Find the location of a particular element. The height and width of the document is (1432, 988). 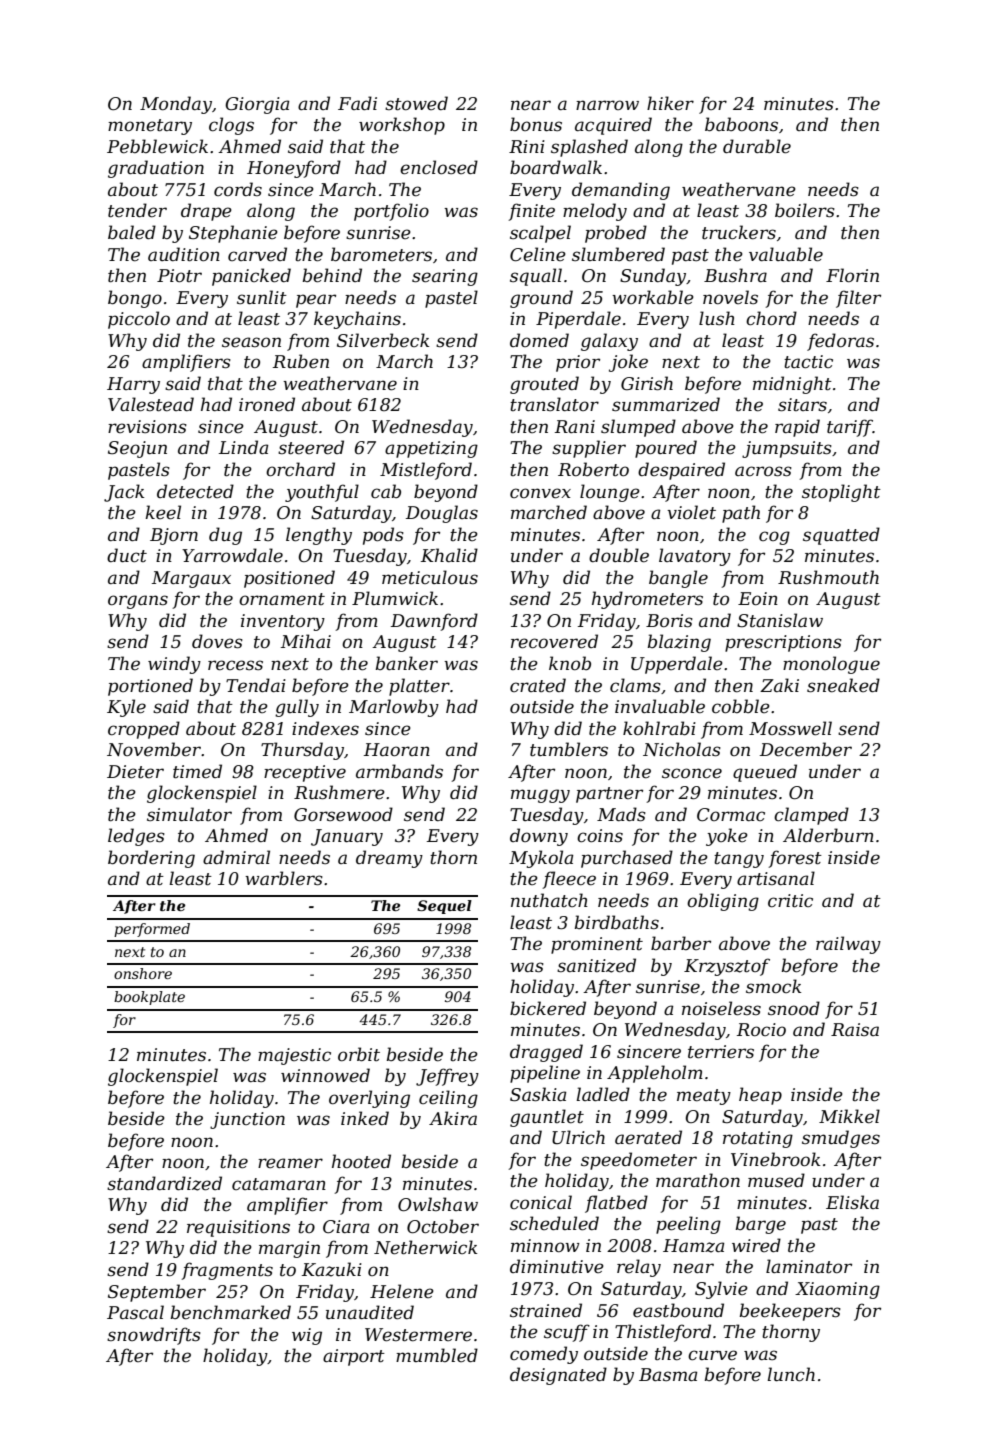

dragged is located at coordinates (546, 1053).
